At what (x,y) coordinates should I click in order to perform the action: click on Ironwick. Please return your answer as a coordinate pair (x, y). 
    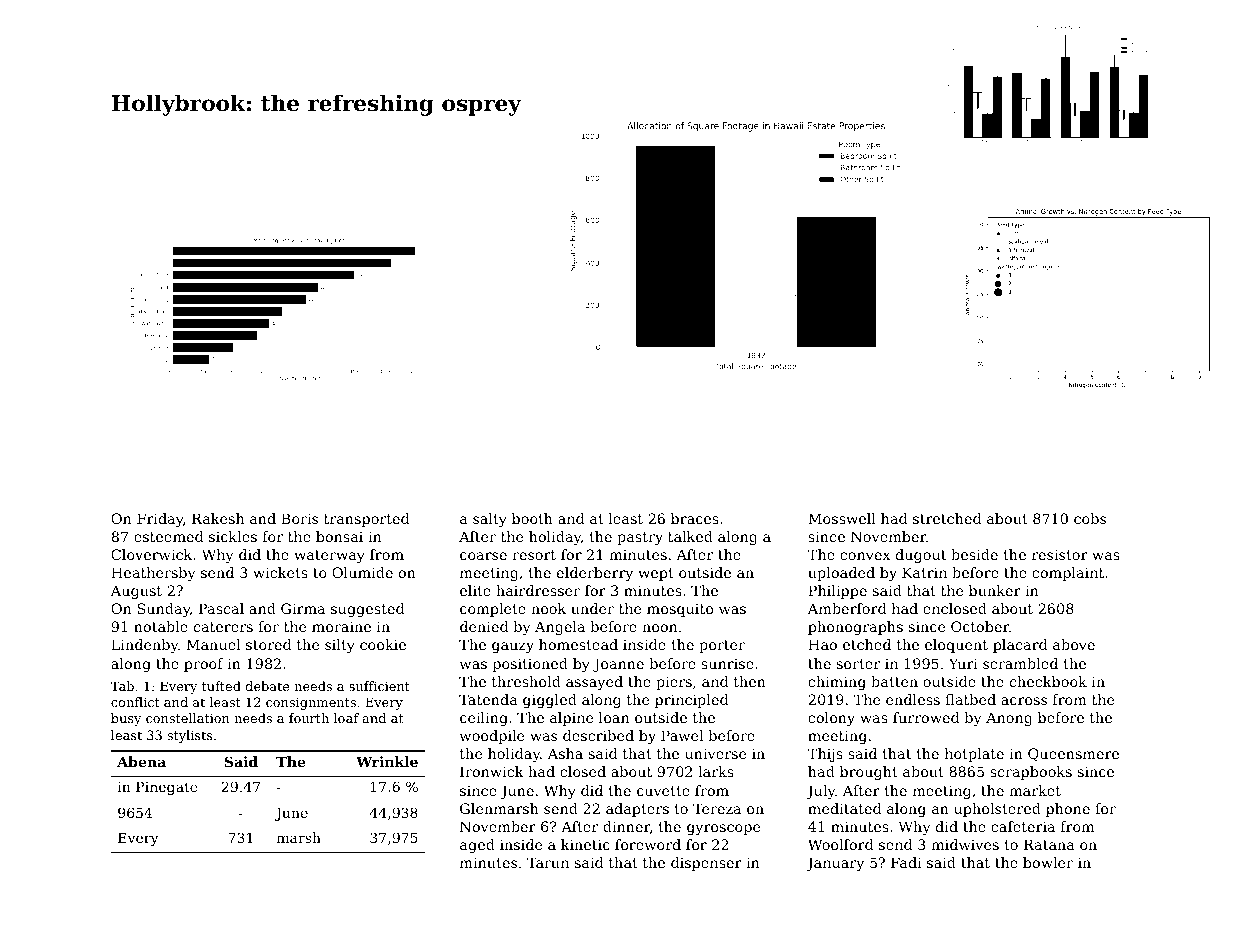
    Looking at the image, I should click on (492, 771).
